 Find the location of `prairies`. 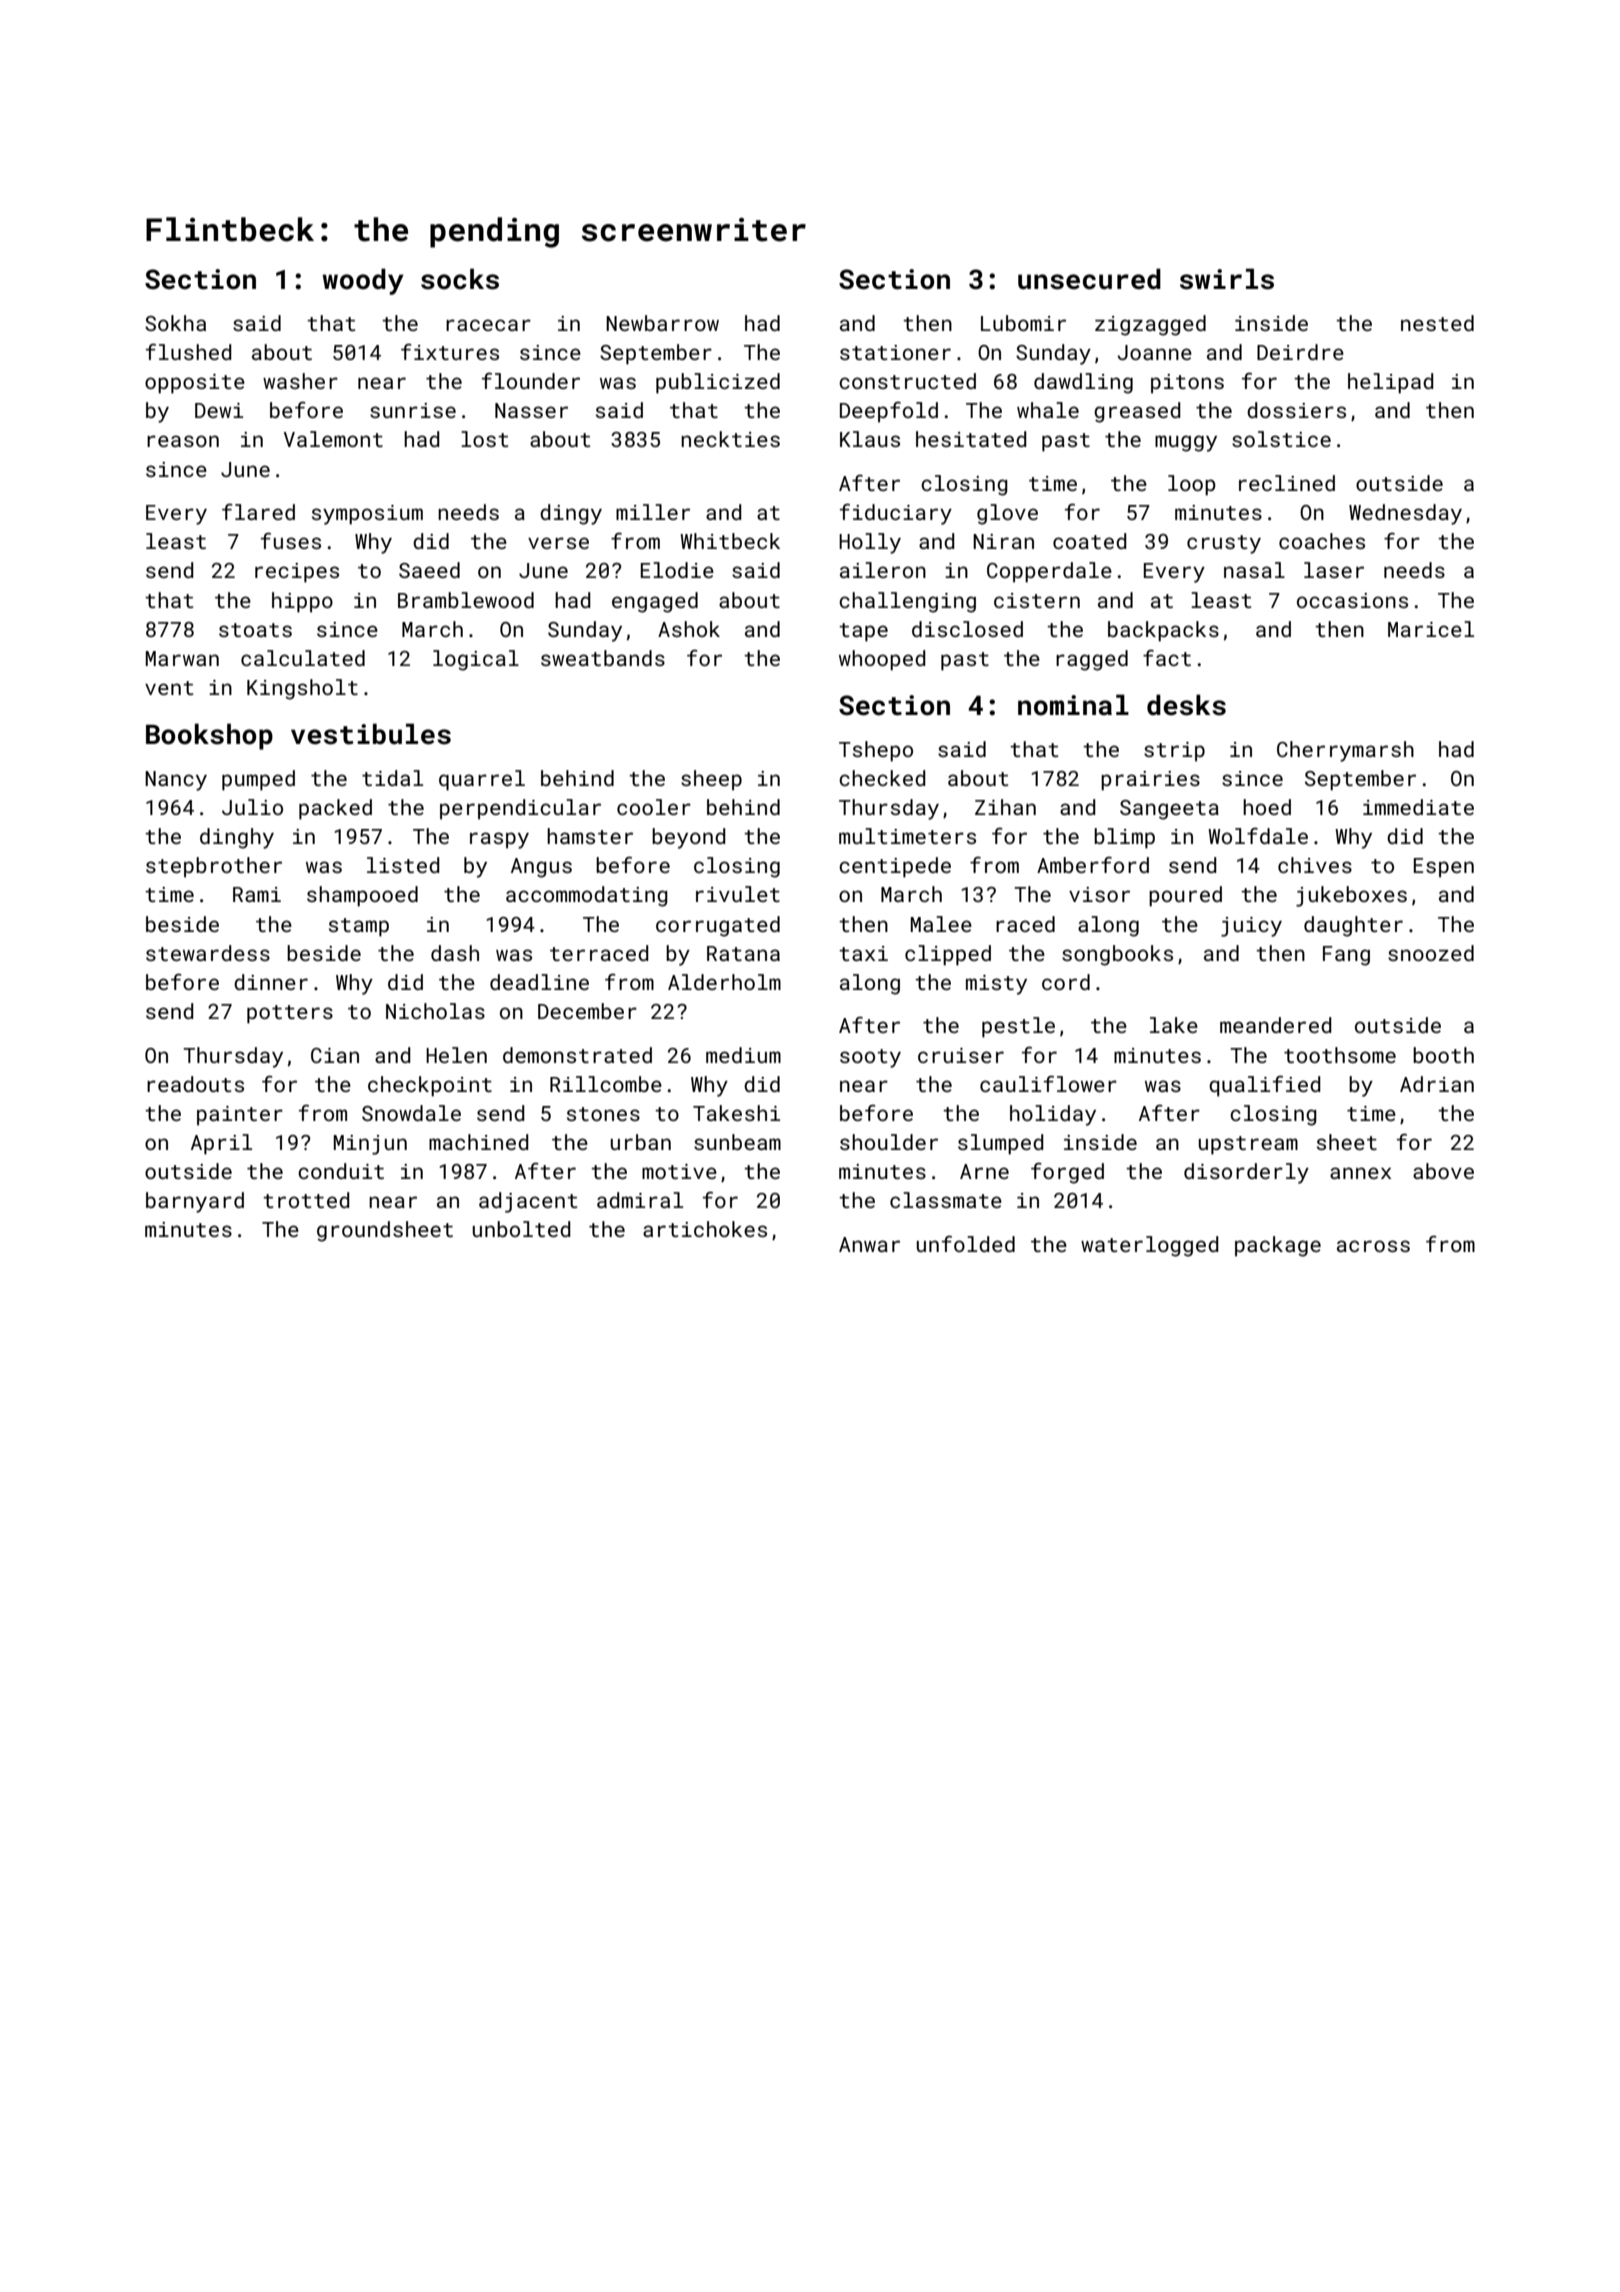

prairies is located at coordinates (1150, 781).
